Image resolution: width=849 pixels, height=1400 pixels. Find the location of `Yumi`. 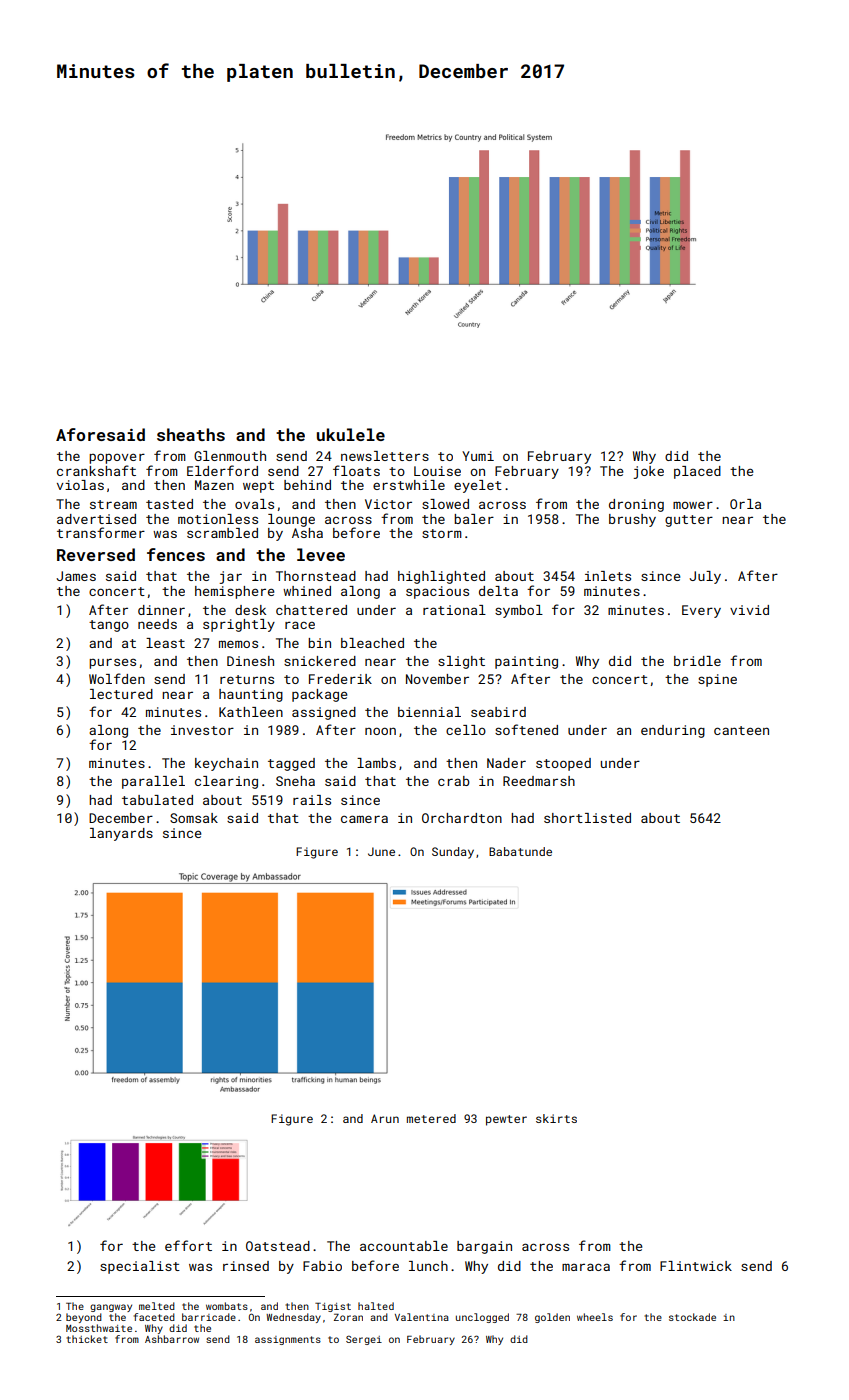

Yumi is located at coordinates (478, 456).
